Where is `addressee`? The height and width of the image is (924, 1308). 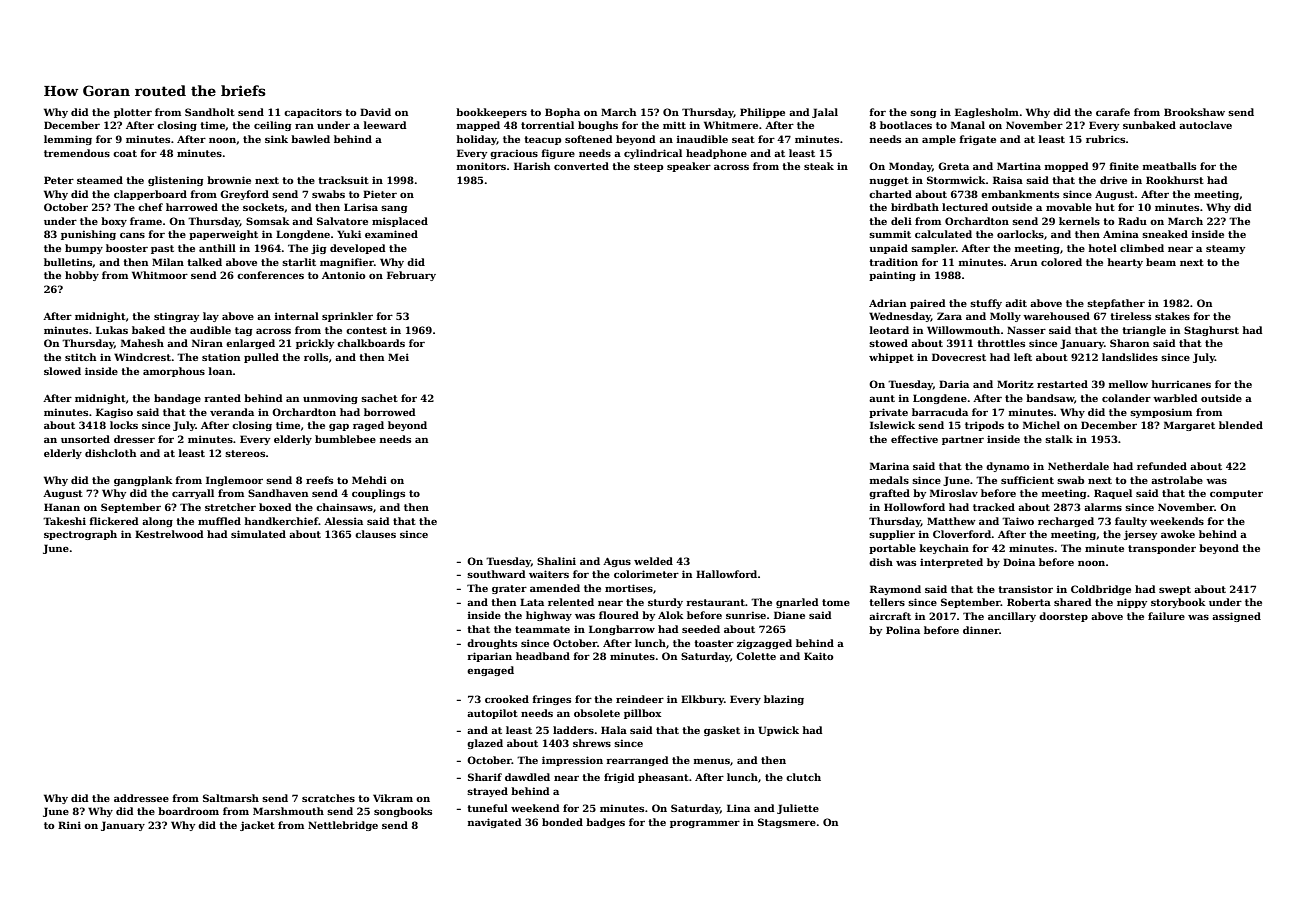 addressee is located at coordinates (141, 798).
